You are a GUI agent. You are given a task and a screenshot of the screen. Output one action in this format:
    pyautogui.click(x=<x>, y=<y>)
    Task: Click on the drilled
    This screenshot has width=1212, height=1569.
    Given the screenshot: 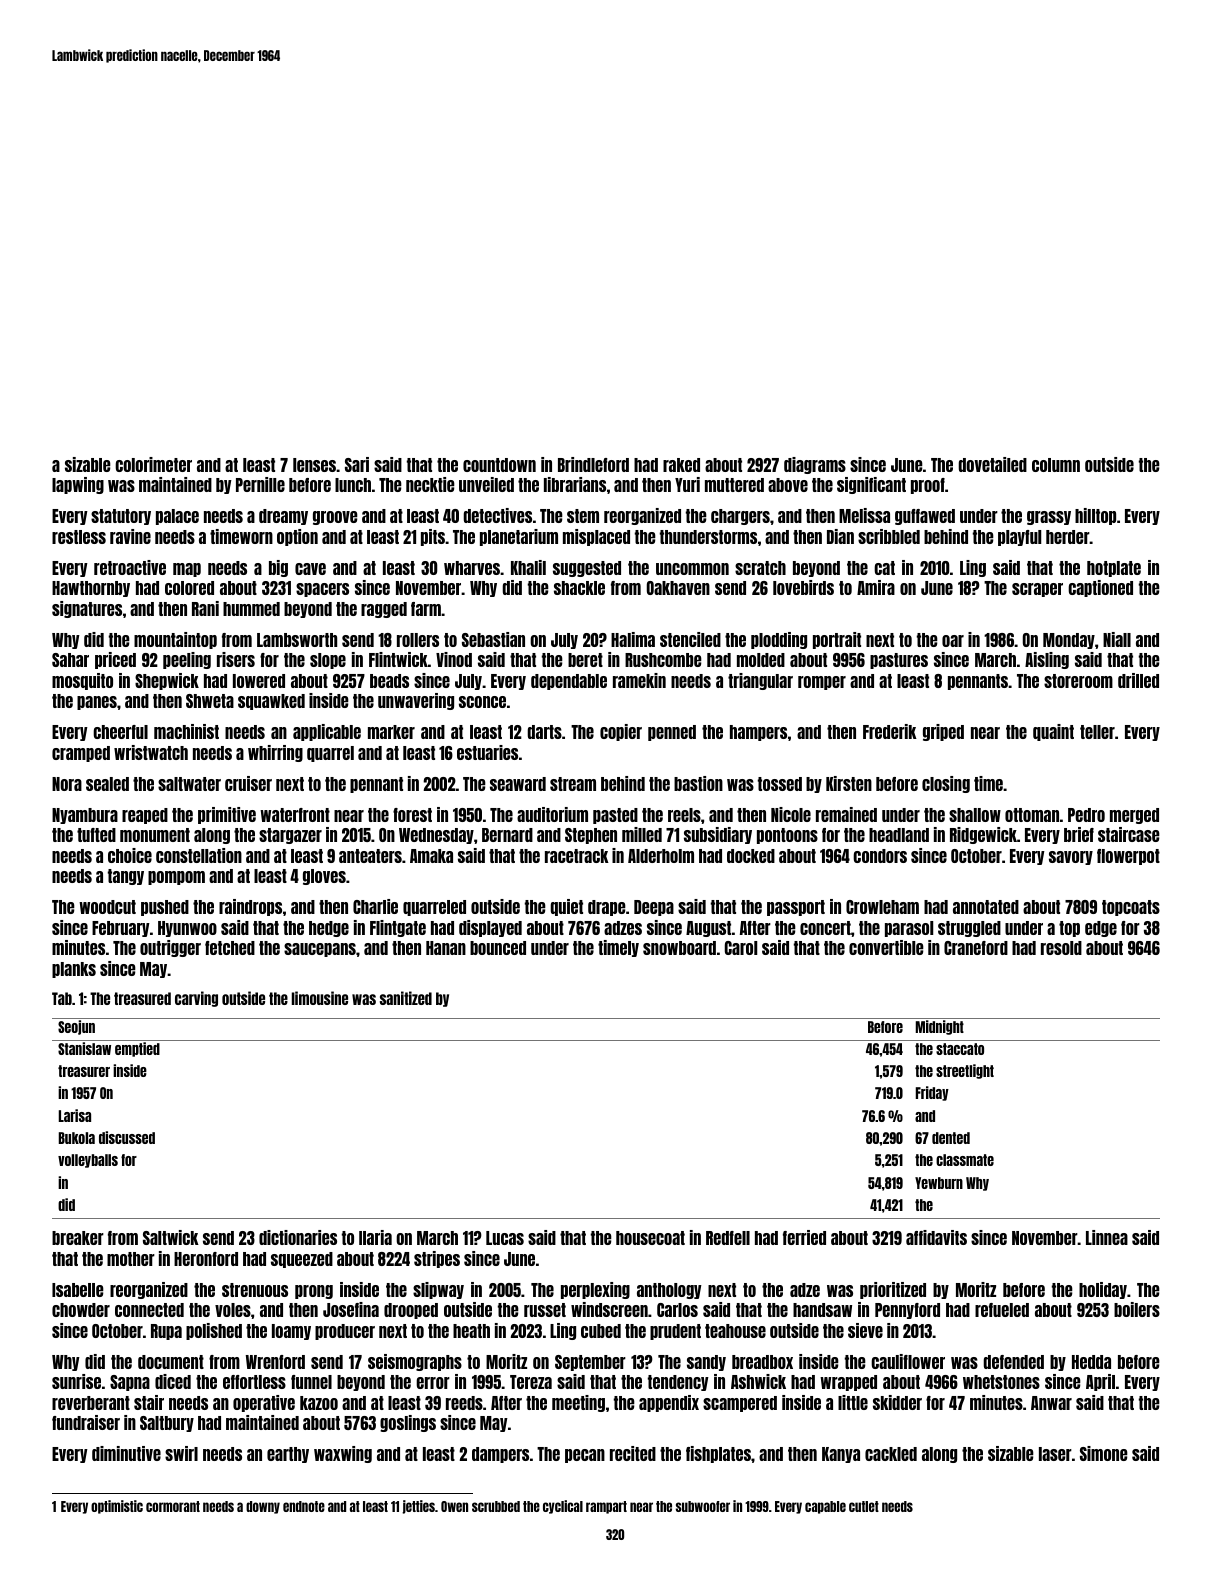 What is the action you would take?
    pyautogui.click(x=1138, y=680)
